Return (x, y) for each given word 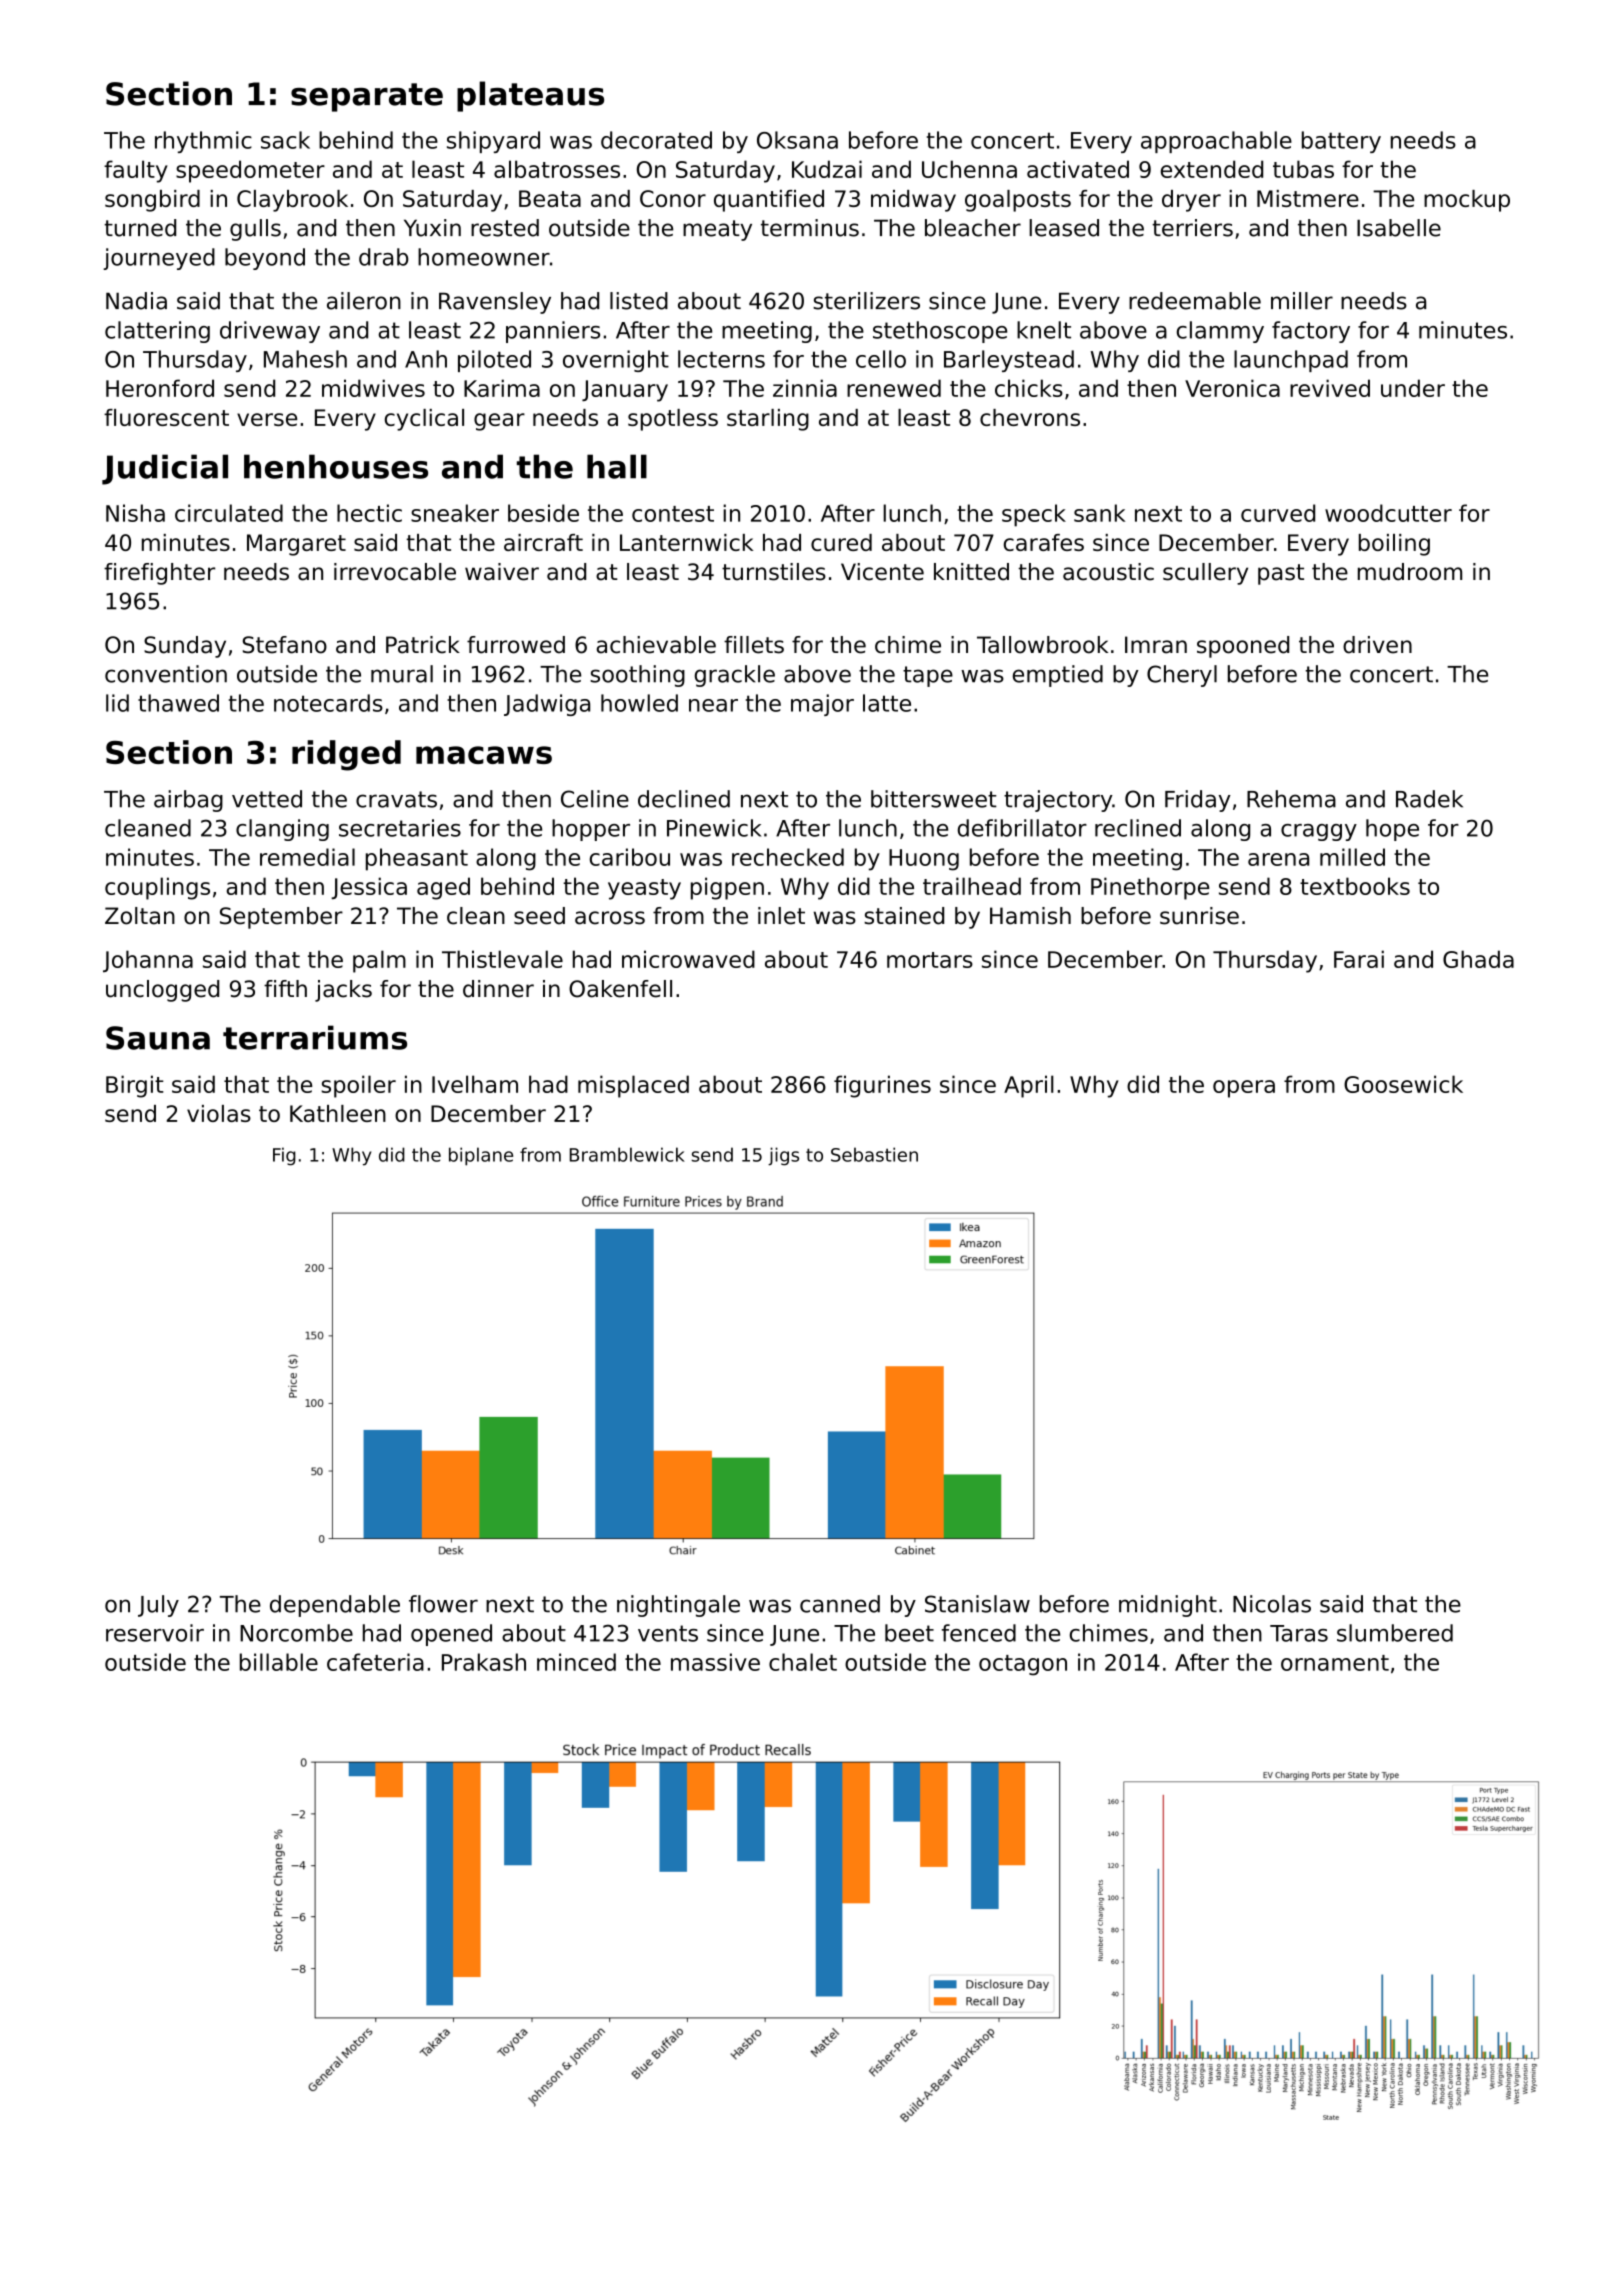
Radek (1429, 799)
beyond (265, 259)
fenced (979, 1633)
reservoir (155, 1633)
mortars (930, 960)
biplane (481, 1156)
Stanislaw (977, 1604)
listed (639, 301)
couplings (157, 888)
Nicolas (1272, 1604)
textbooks (1355, 886)
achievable (656, 645)
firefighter (159, 574)
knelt (1044, 330)
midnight (1168, 1606)
